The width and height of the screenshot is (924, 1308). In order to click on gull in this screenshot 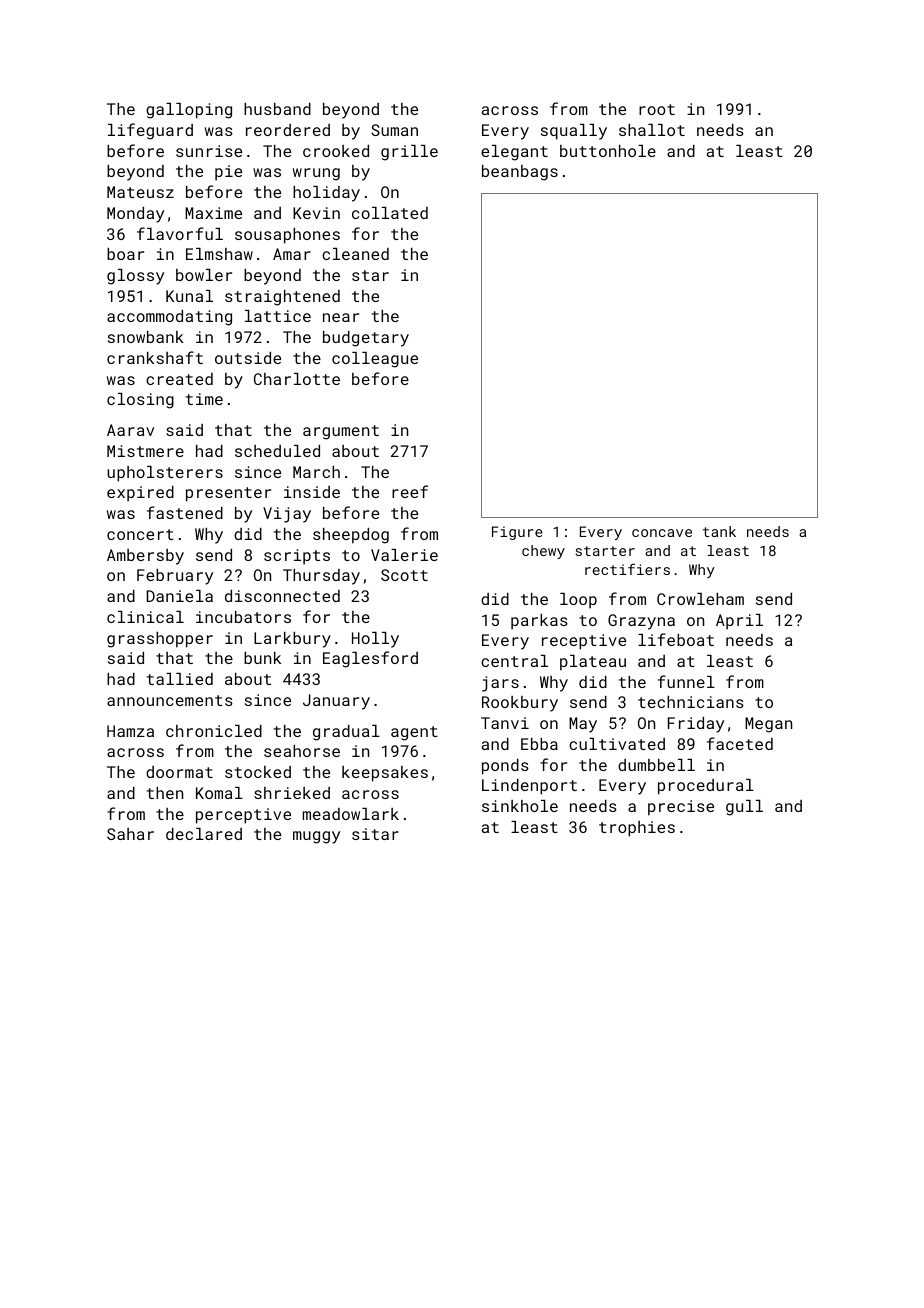, I will do `click(744, 808)`.
